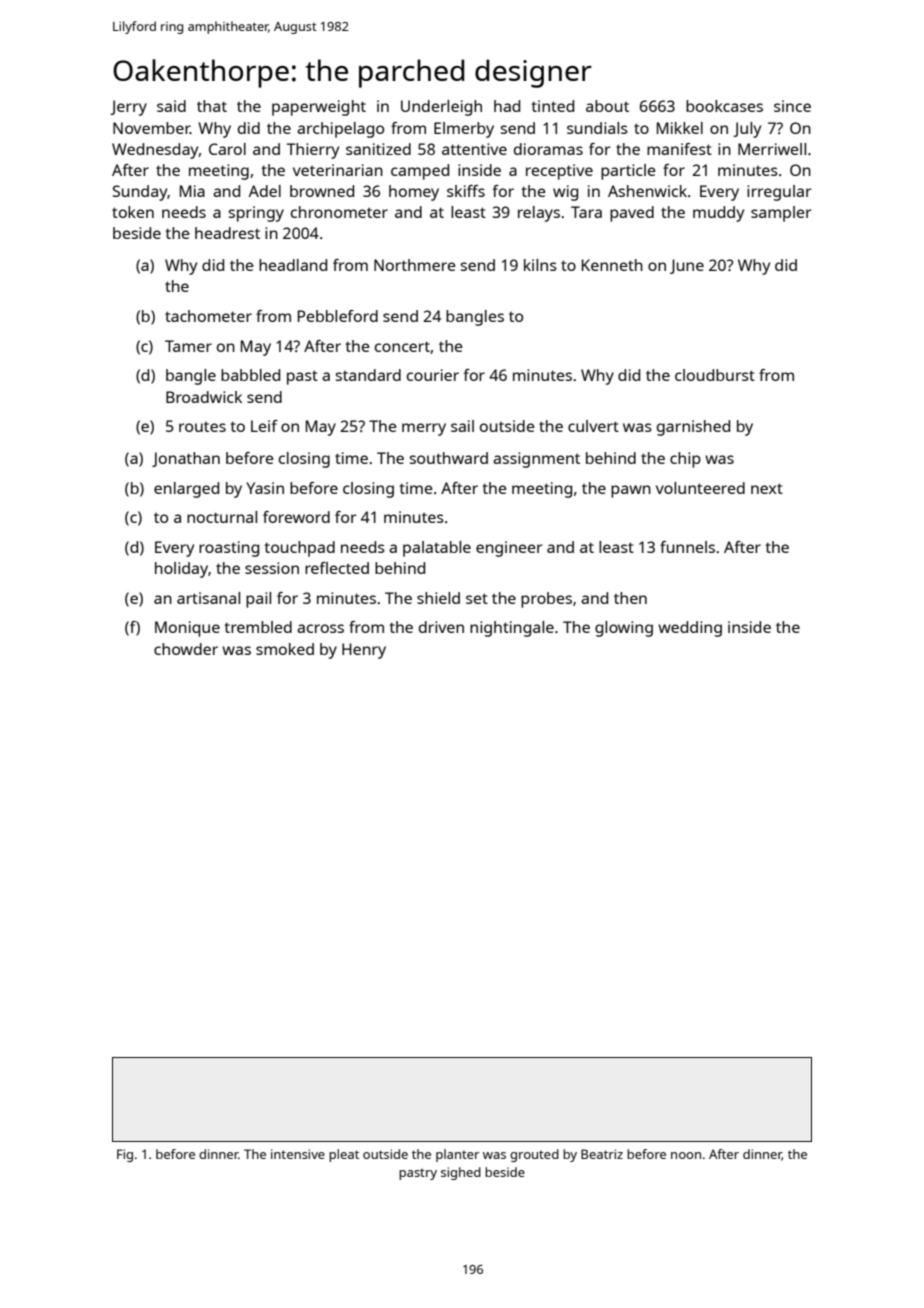 The width and height of the screenshot is (924, 1308). I want to click on headland, so click(293, 265).
